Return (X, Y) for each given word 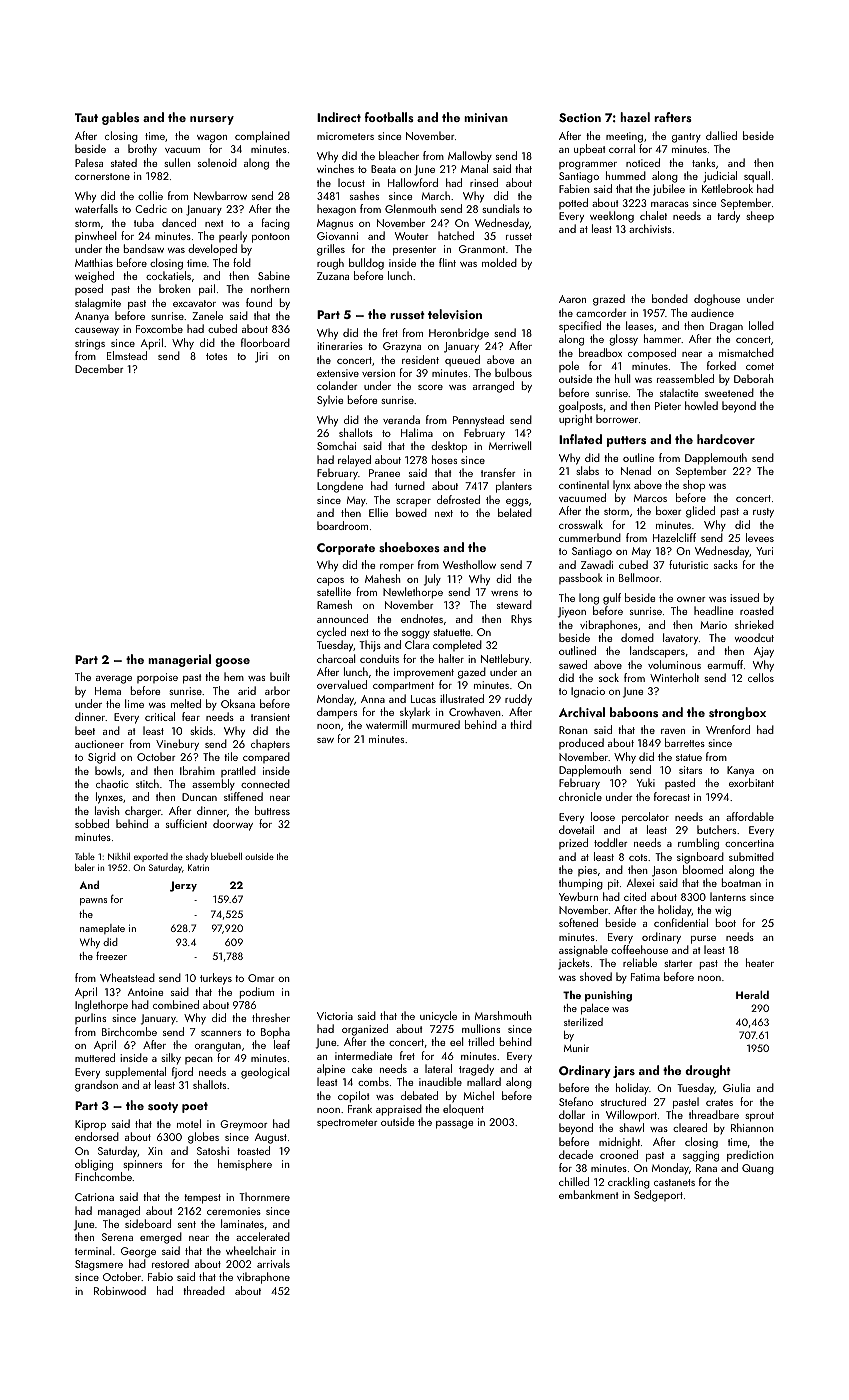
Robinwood (120, 1290)
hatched (456, 235)
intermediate (363, 1055)
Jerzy (183, 886)
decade (576, 1154)
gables (120, 118)
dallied (721, 135)
